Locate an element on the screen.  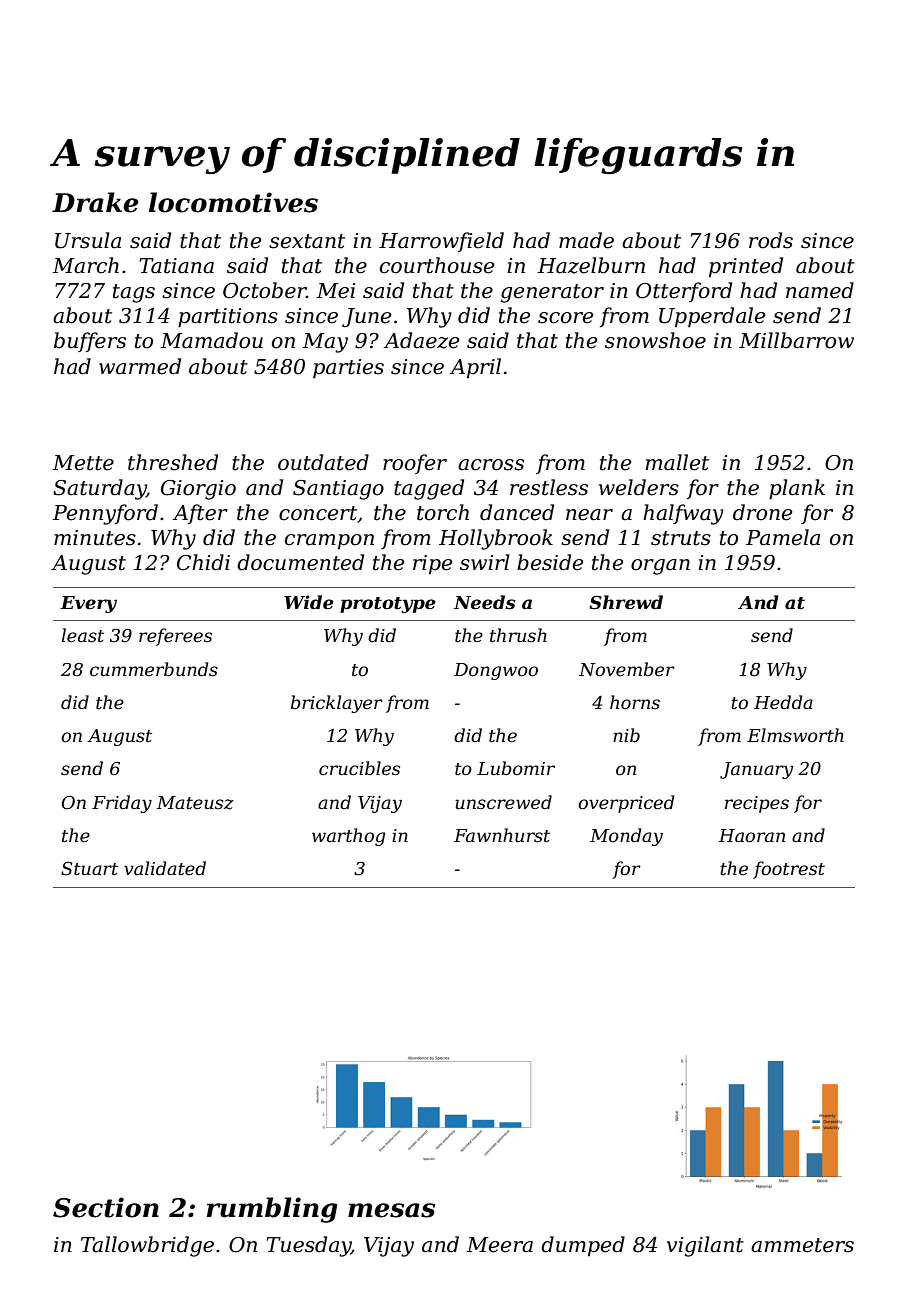
Drake is located at coordinates (95, 202).
